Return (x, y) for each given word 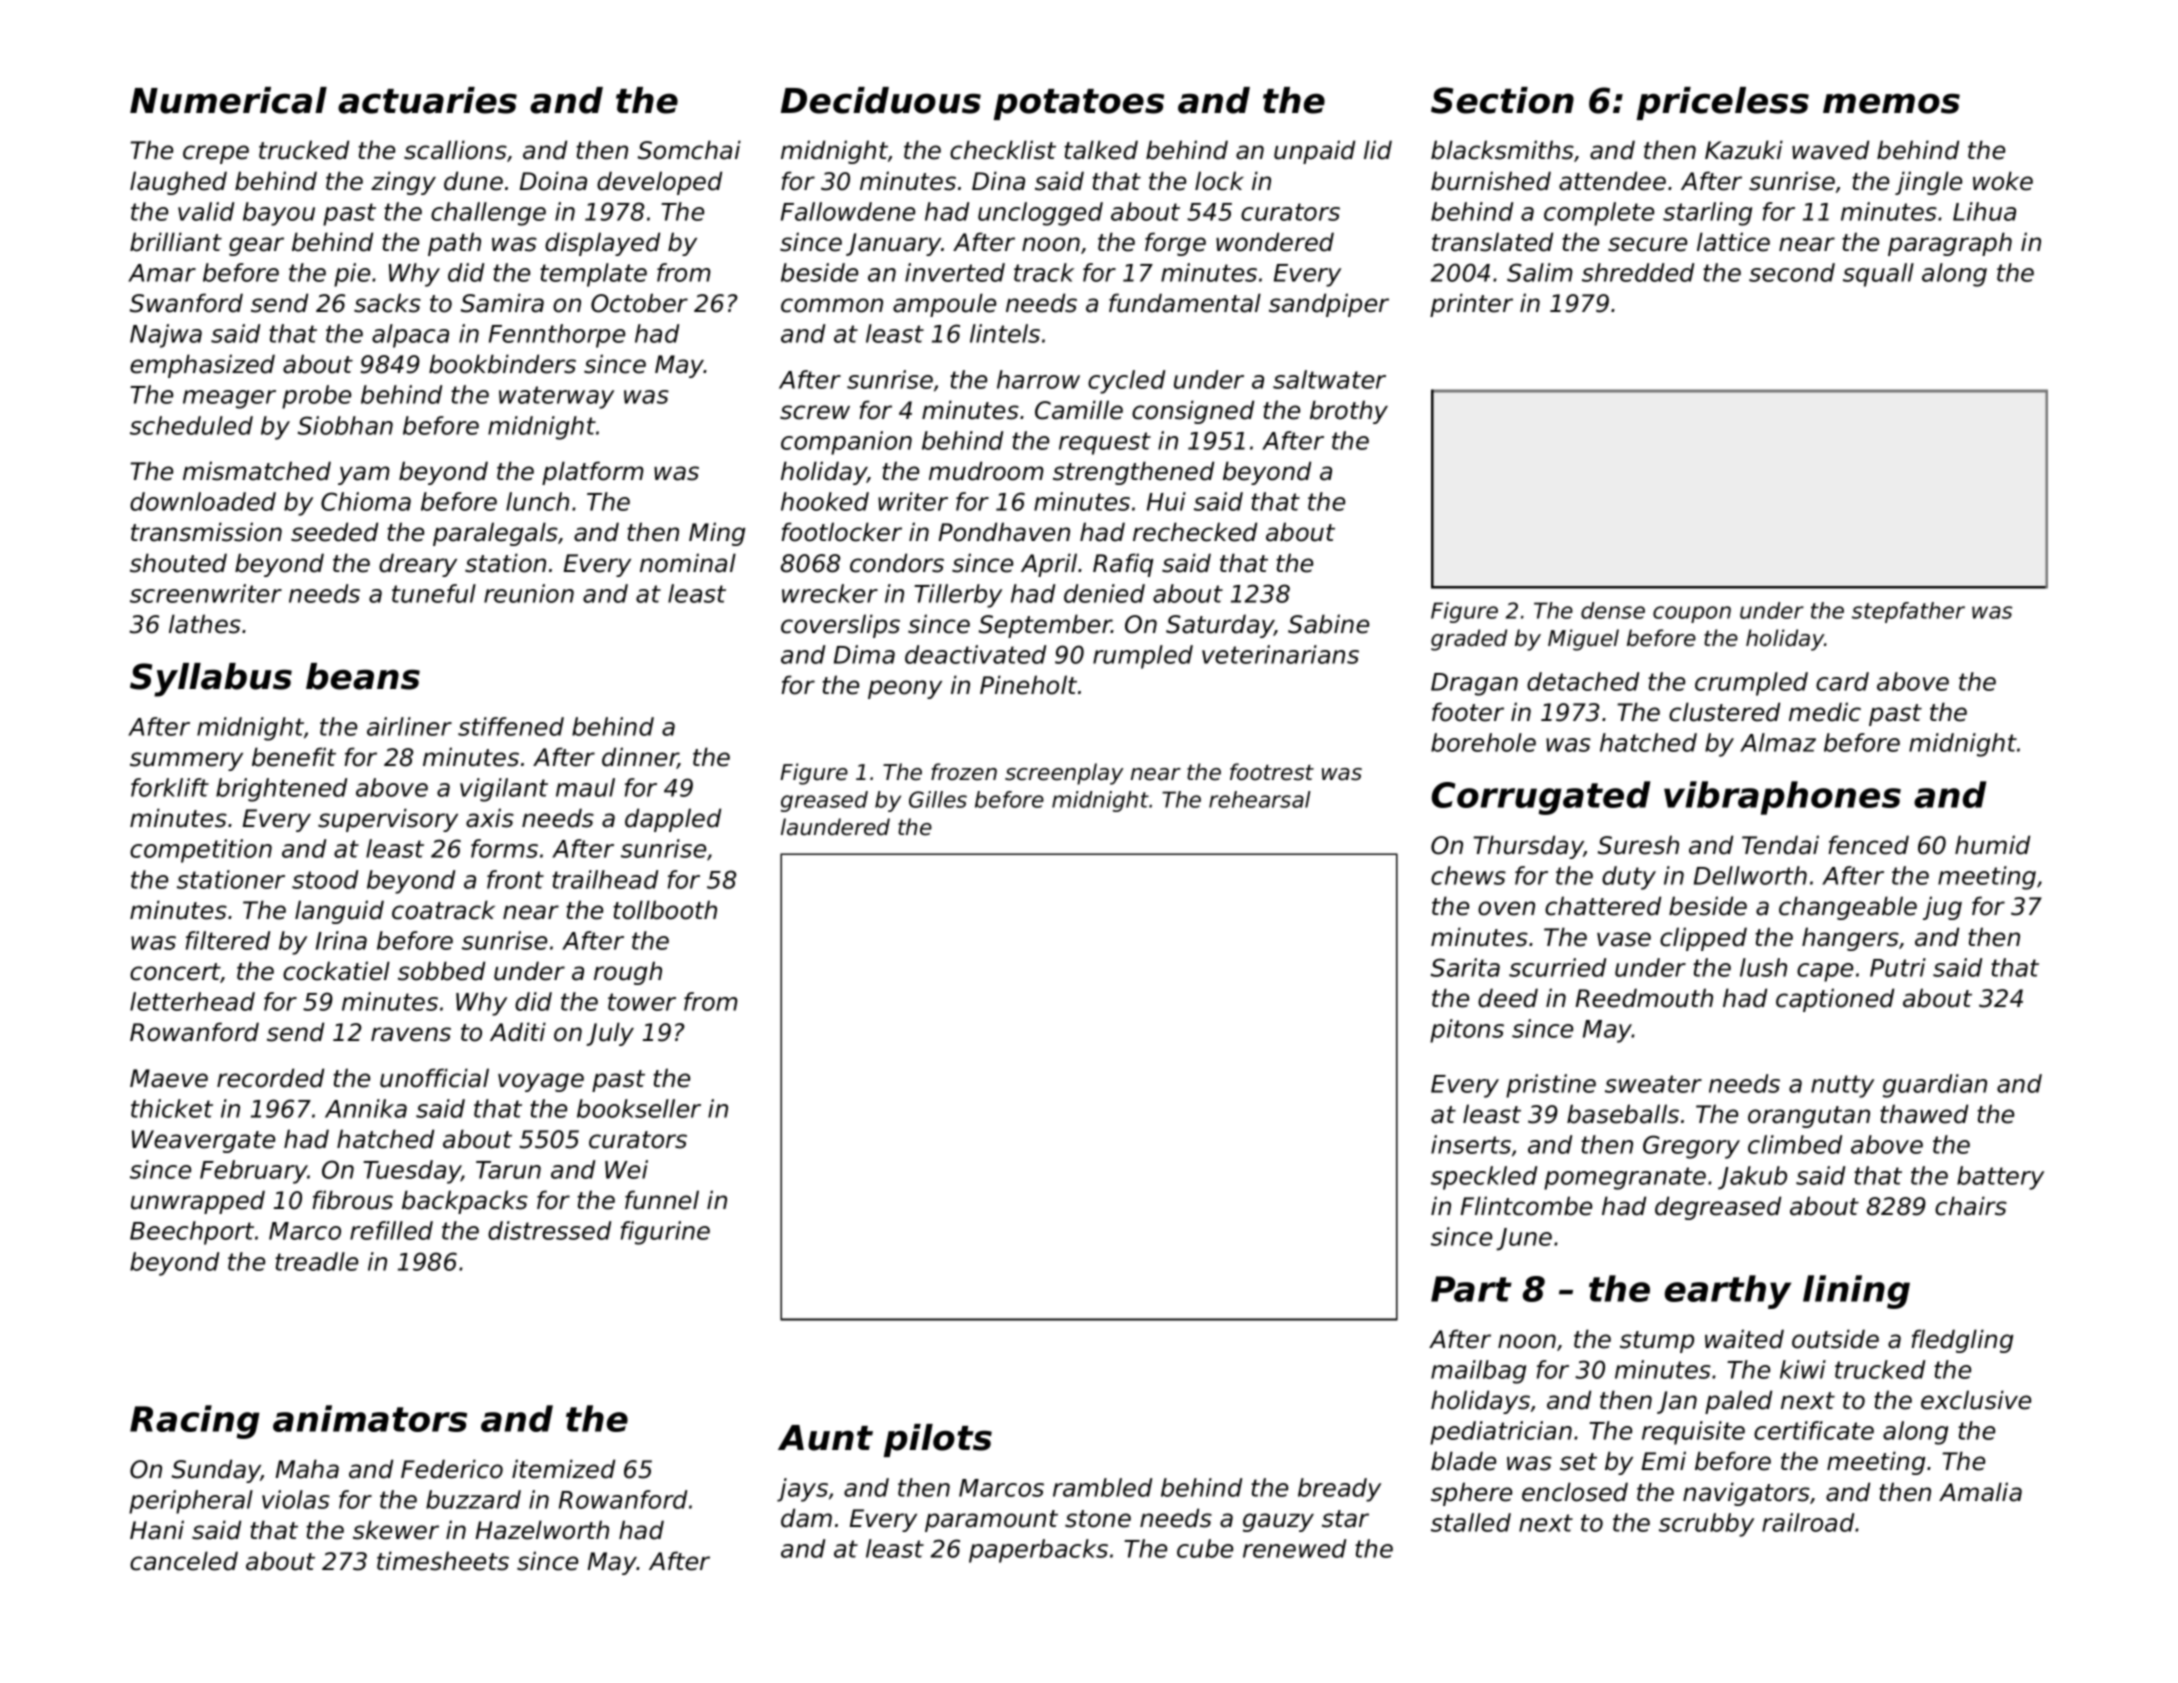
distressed (549, 1230)
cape (1825, 972)
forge (1175, 244)
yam (364, 475)
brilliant (176, 242)
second (1792, 272)
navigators (1746, 1494)
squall (1878, 275)
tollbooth (665, 910)
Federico (452, 1469)
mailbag (1478, 1372)
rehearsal (1260, 799)
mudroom (986, 471)
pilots (938, 1440)
